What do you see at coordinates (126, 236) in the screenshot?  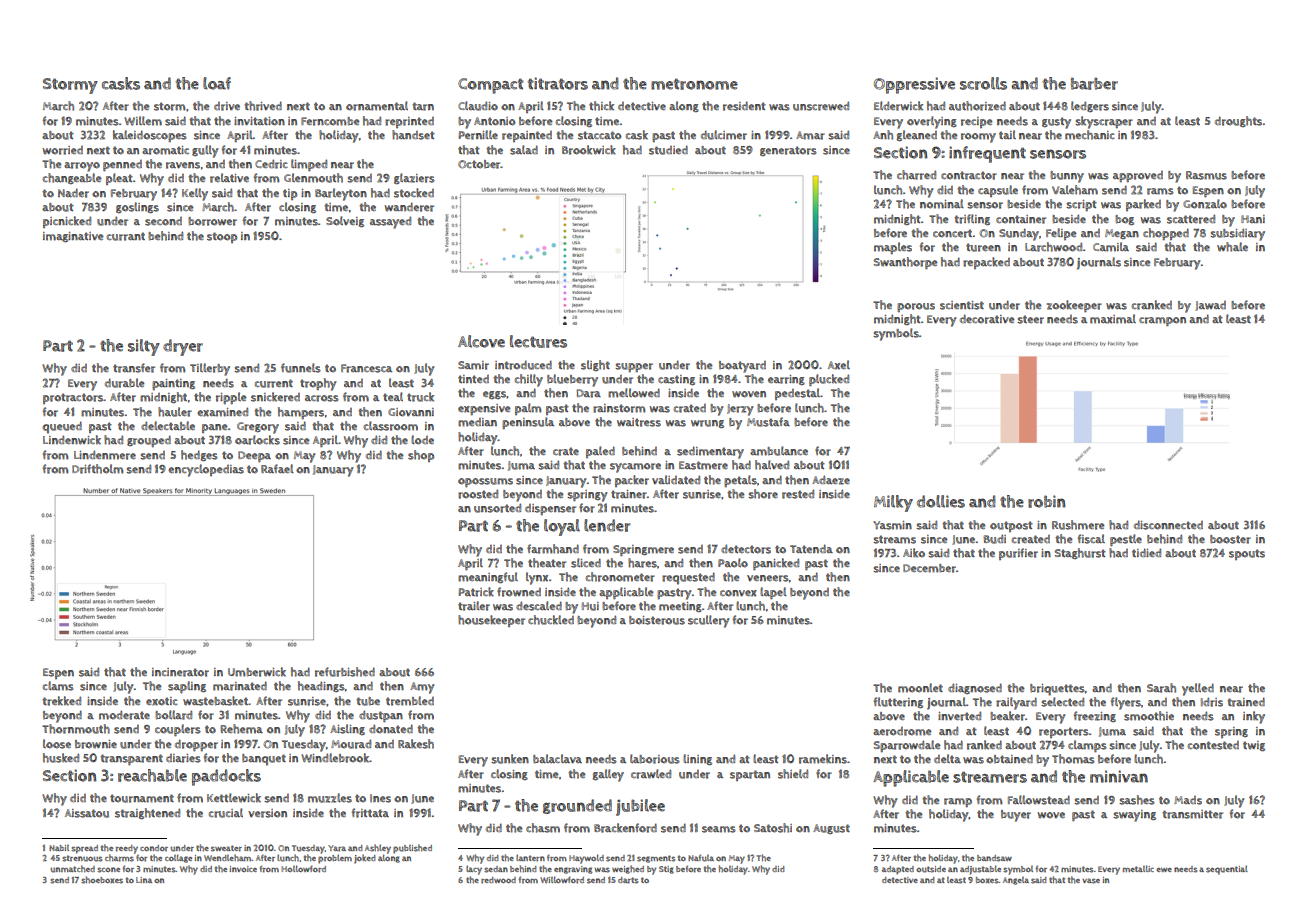 I see `currant` at bounding box center [126, 236].
